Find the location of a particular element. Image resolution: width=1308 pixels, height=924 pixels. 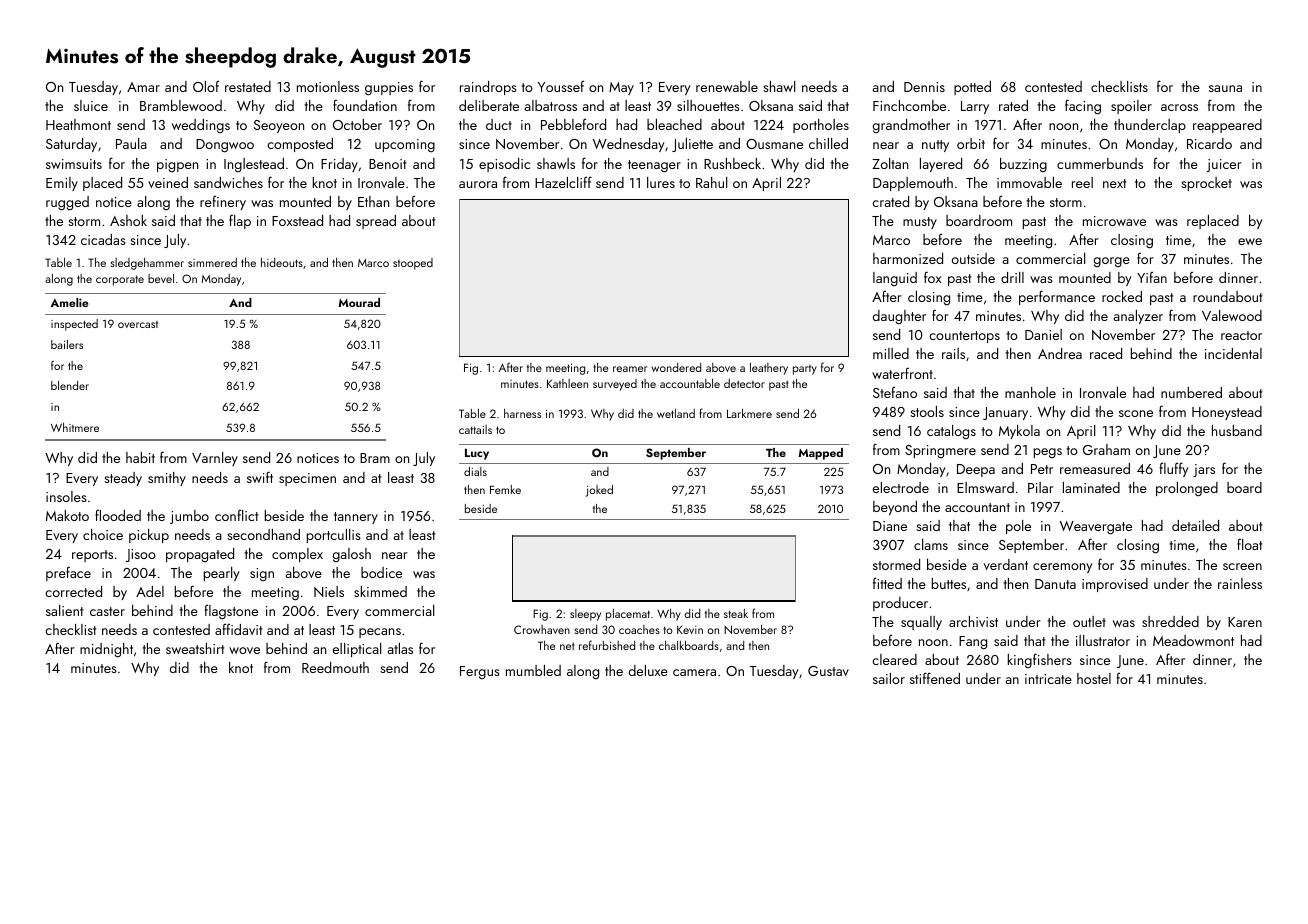

midnight is located at coordinates (106, 650).
